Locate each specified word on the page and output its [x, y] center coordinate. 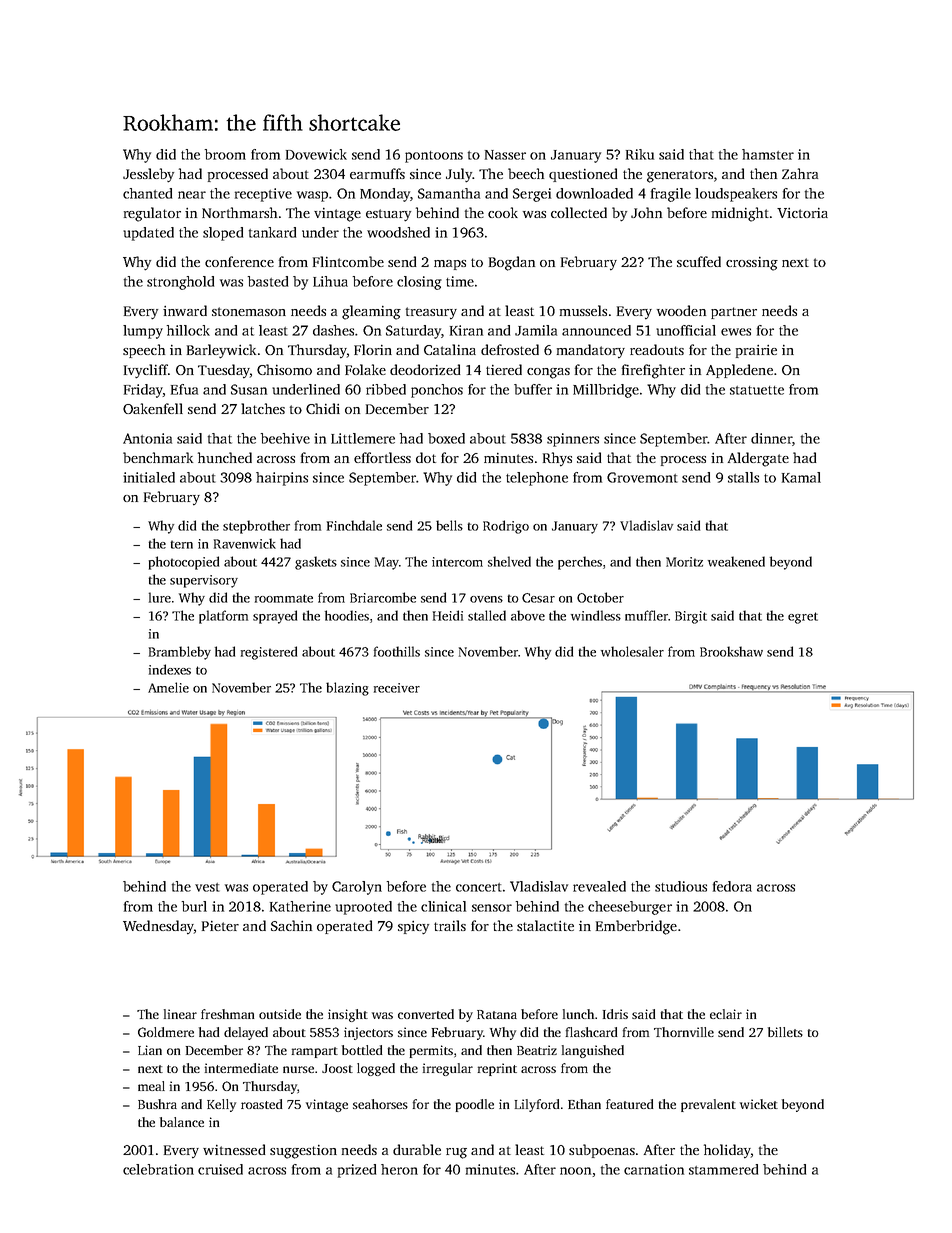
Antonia [147, 438]
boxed [446, 438]
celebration [158, 1169]
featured [629, 1104]
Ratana [497, 1014]
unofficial [686, 330]
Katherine [300, 906]
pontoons [434, 157]
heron [399, 1169]
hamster [768, 154]
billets [785, 1032]
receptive [263, 195]
